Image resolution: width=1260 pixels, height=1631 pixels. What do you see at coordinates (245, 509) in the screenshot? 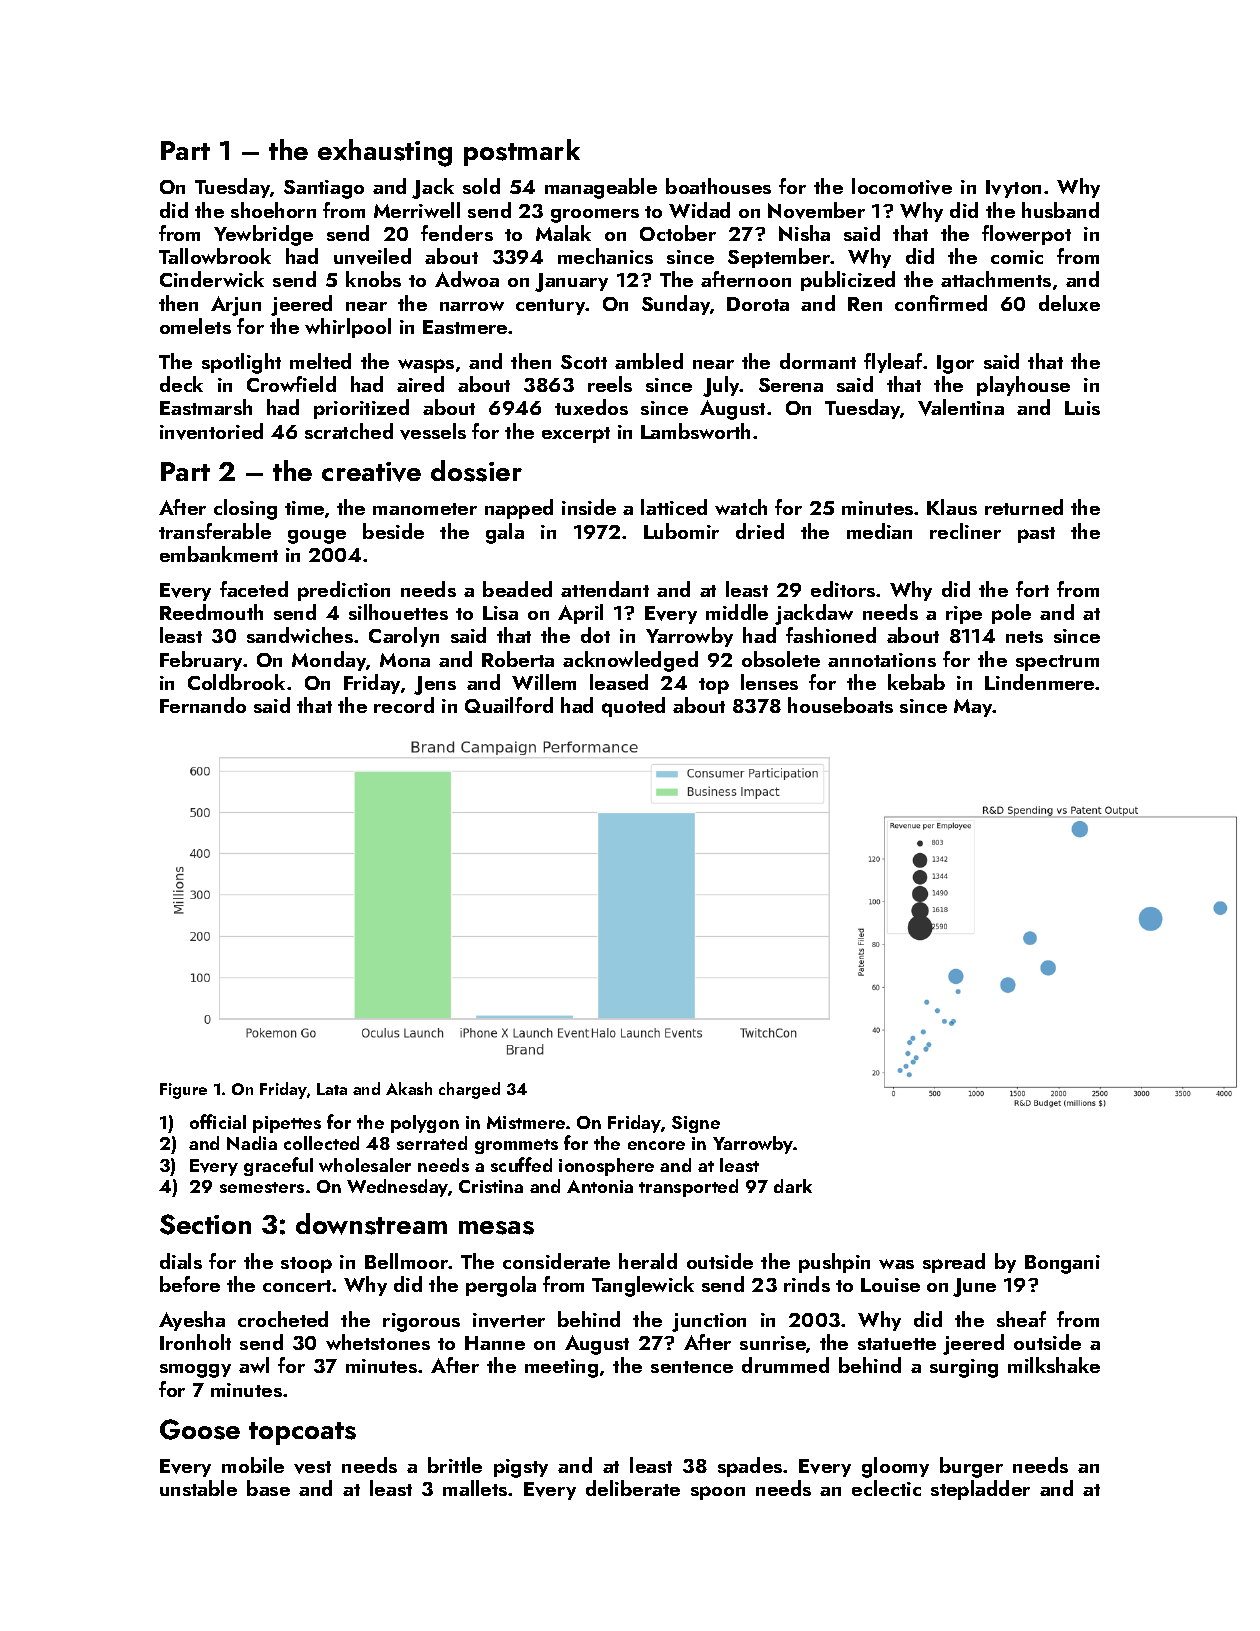
I see `closing` at bounding box center [245, 509].
